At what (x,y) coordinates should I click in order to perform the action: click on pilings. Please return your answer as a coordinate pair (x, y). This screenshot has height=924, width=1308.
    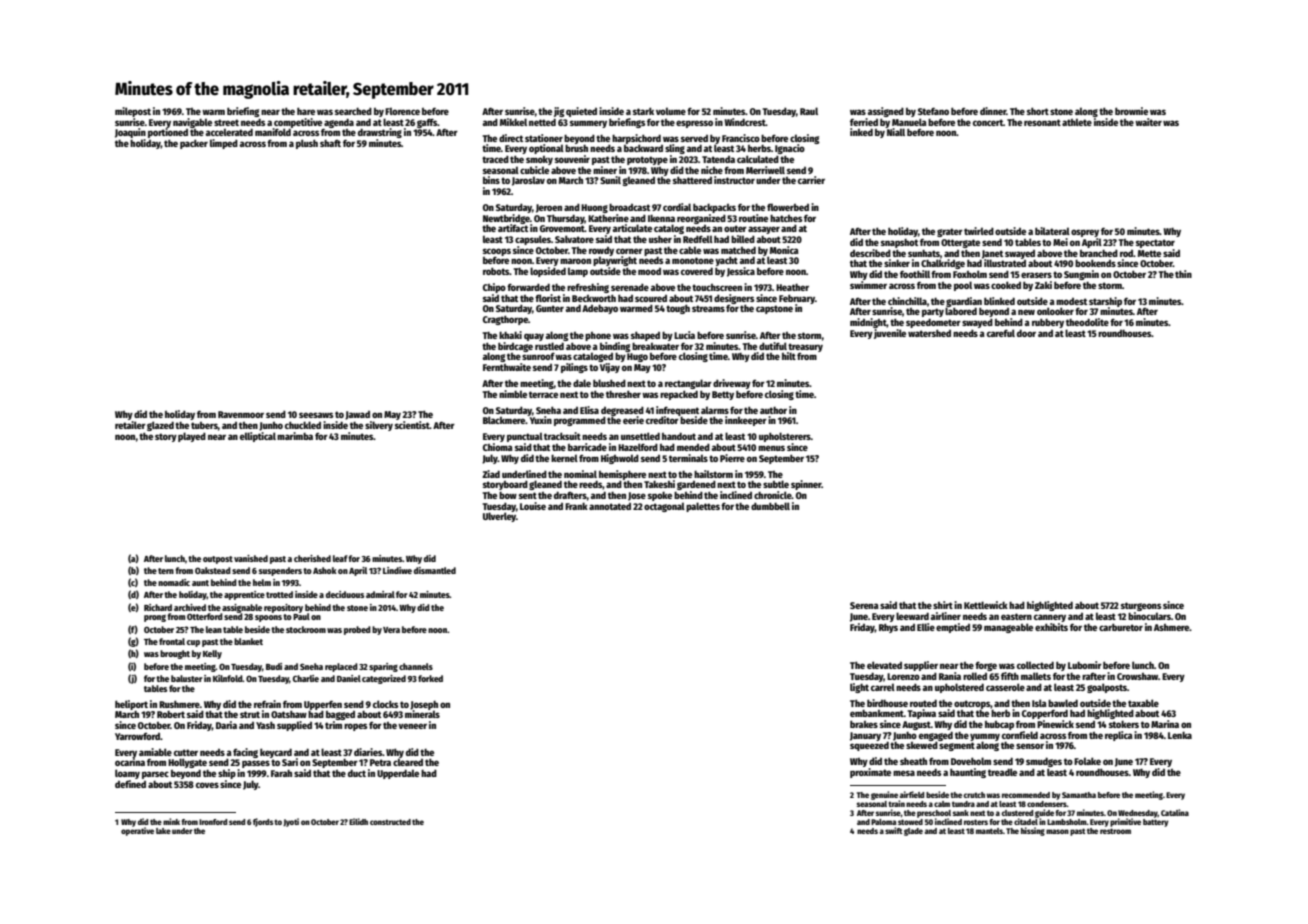
    Looking at the image, I should click on (574, 368).
